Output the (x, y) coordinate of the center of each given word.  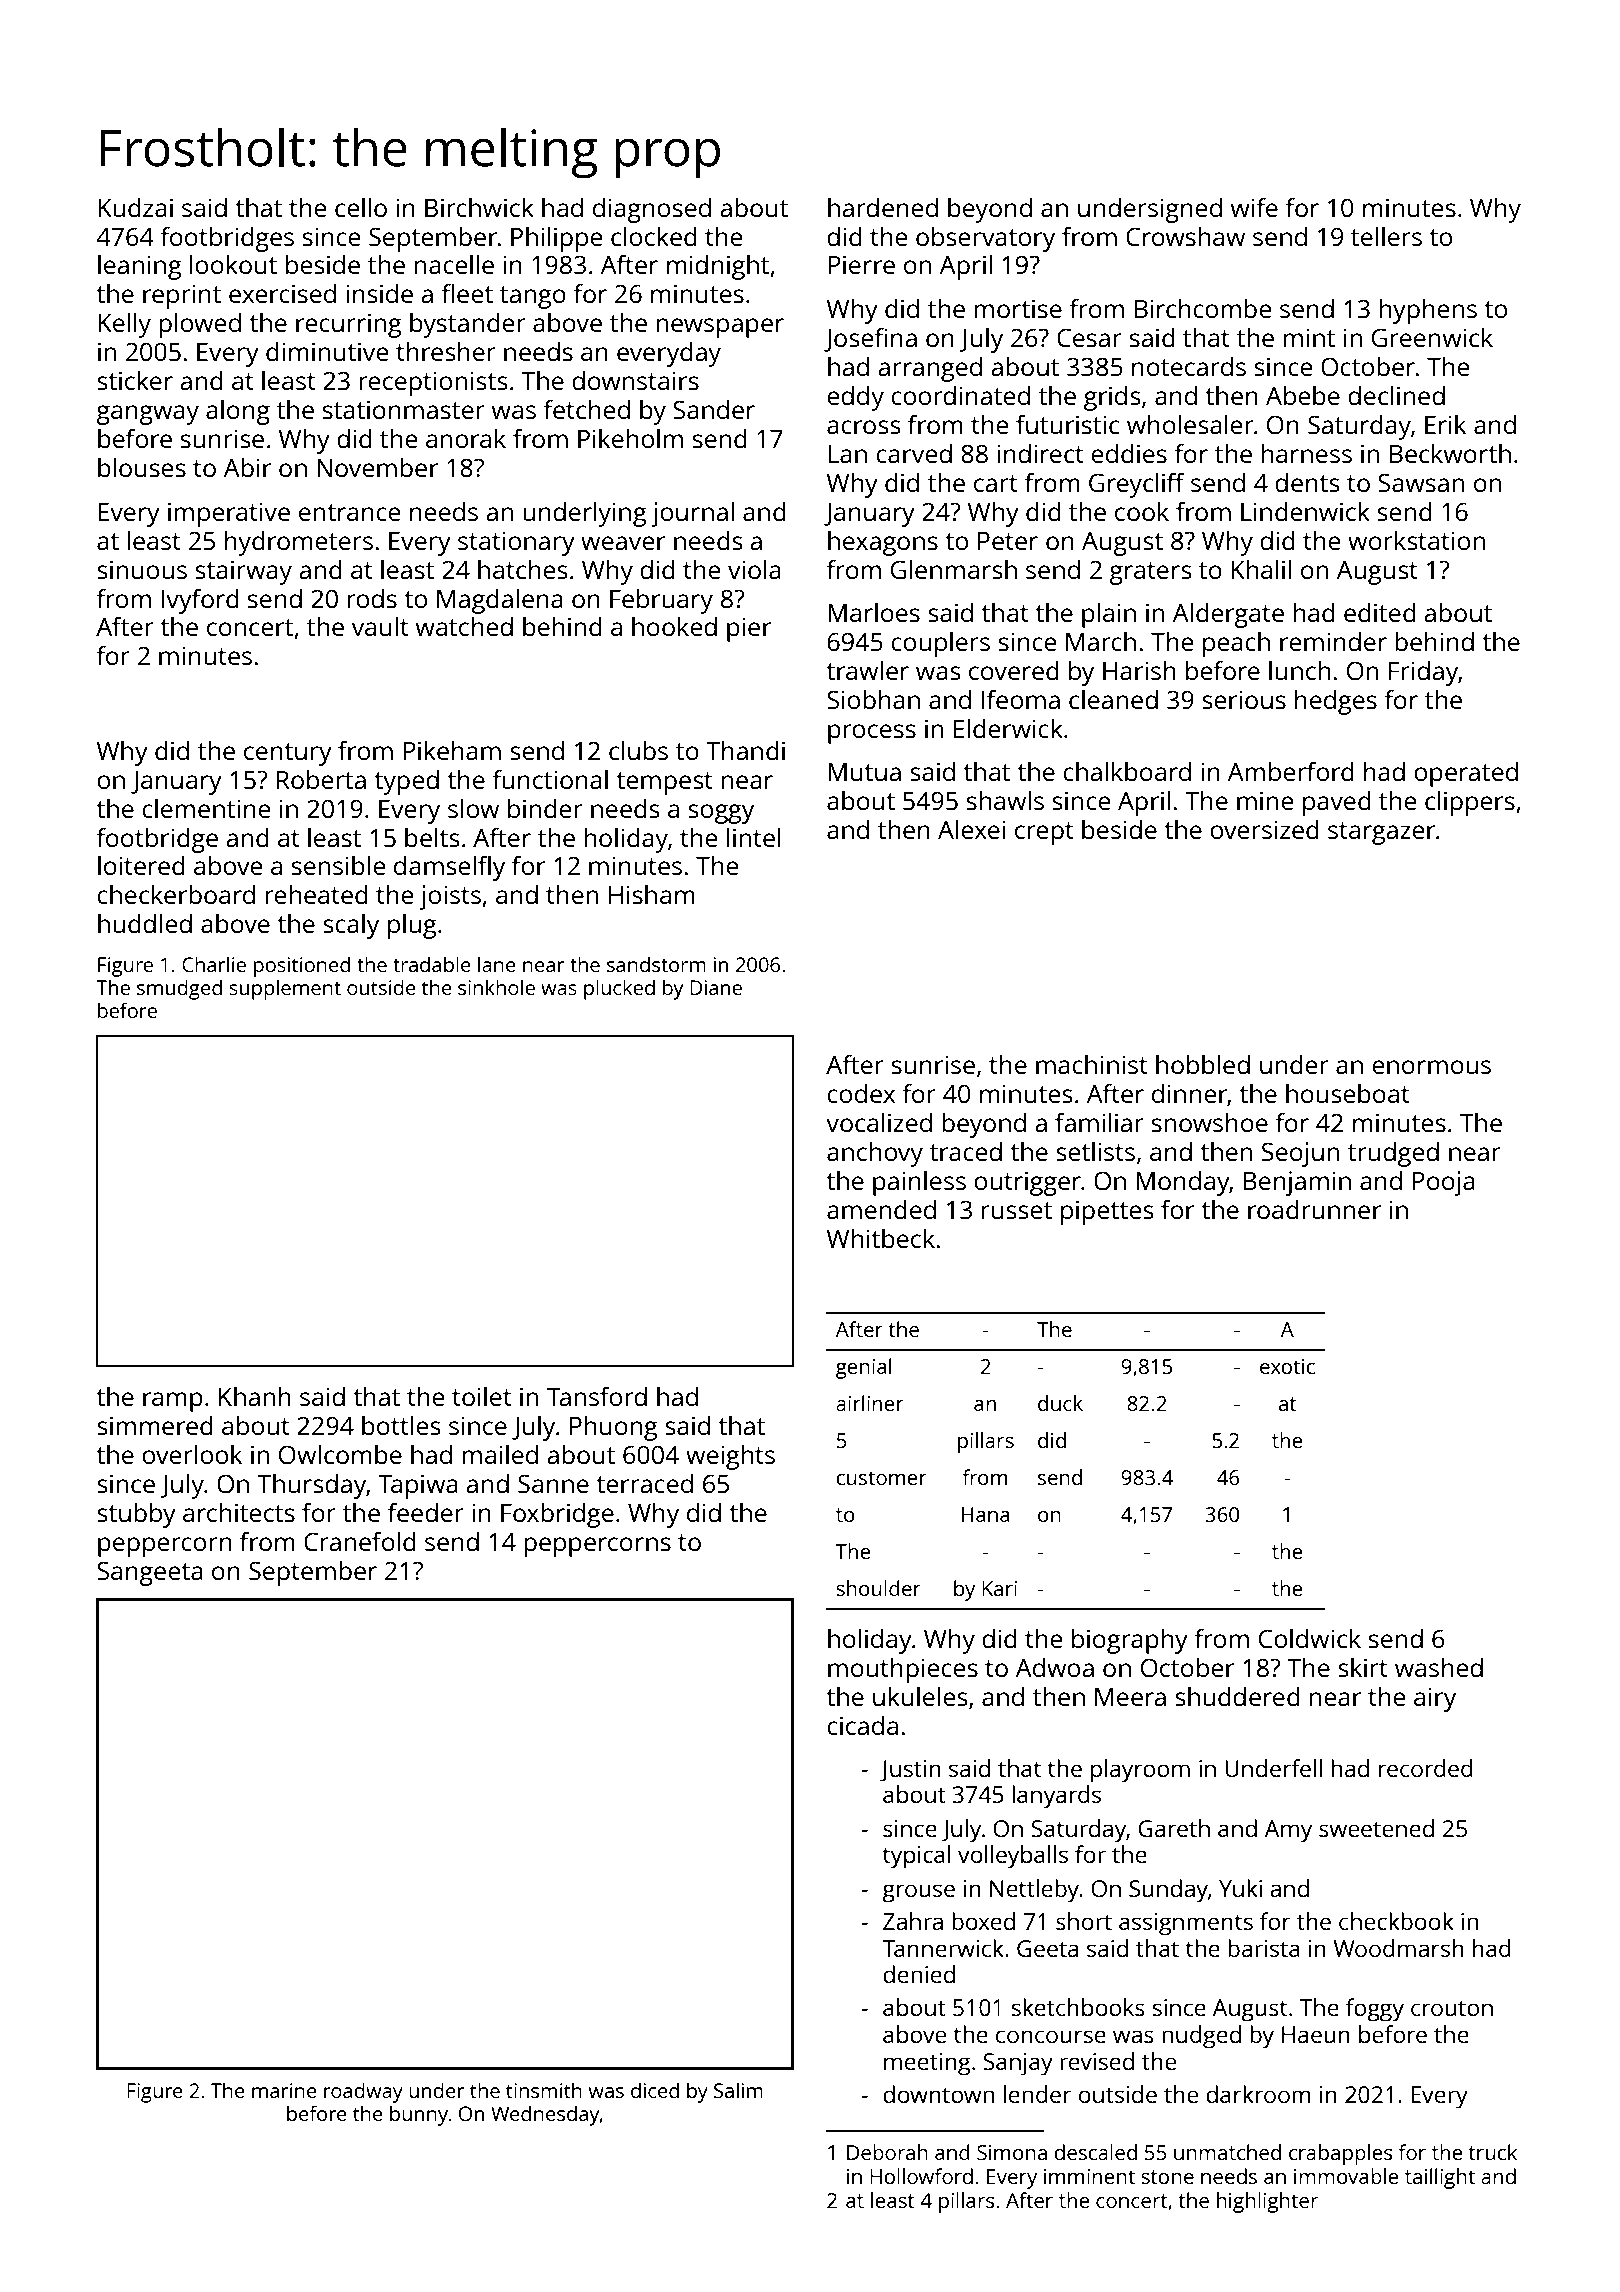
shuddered (1237, 1696)
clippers (1470, 803)
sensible (338, 865)
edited (1380, 612)
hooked (674, 626)
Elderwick (1008, 728)
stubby (136, 1515)
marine (284, 2090)
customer (881, 1478)
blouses (142, 467)
